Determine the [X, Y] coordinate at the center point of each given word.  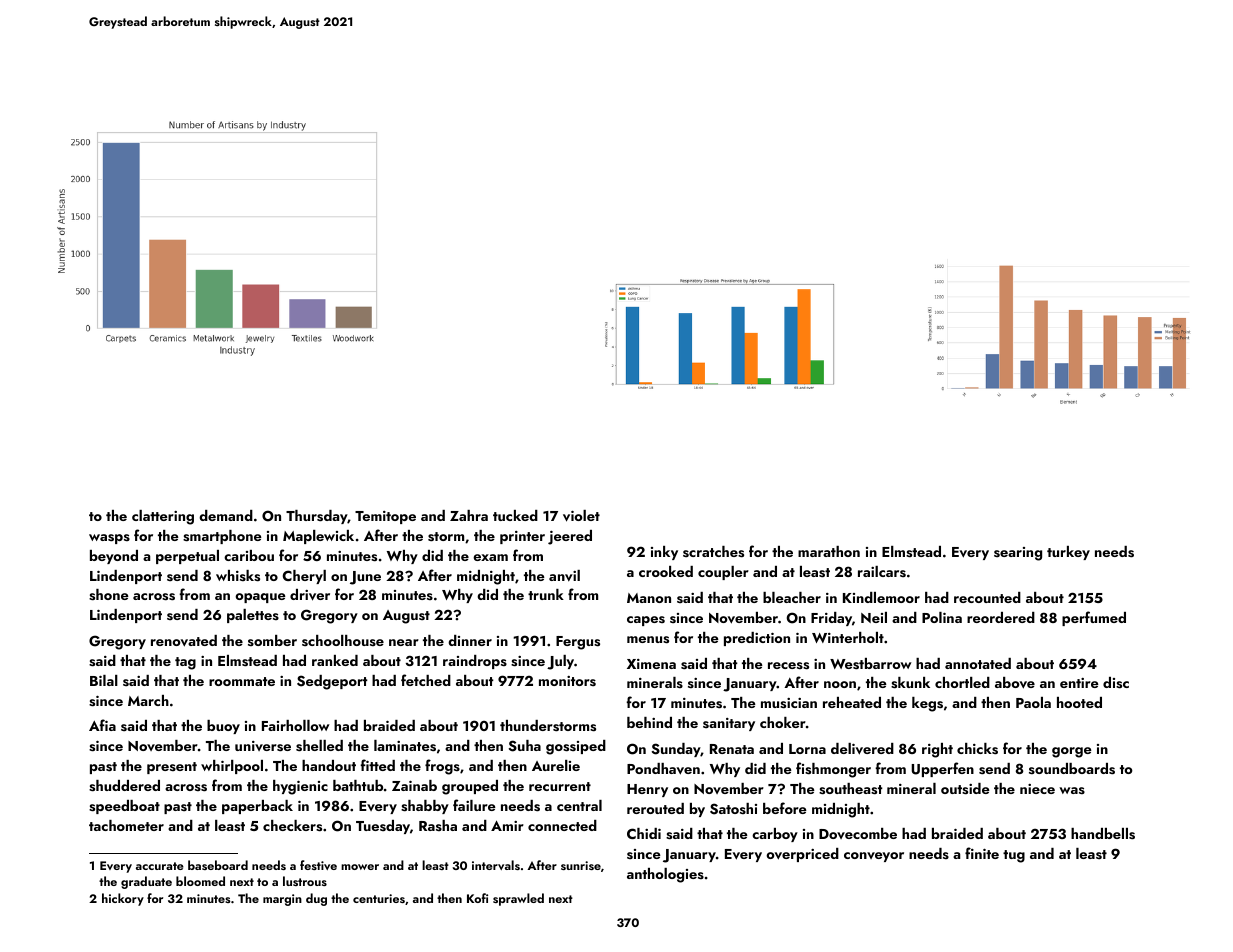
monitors [567, 681]
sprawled [518, 899]
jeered [570, 537]
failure [474, 805]
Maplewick [318, 537]
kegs [927, 704]
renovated [184, 641]
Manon [649, 598]
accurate [160, 866]
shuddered [124, 786]
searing [1018, 554]
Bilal [104, 680]
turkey [1068, 553]
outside [965, 789]
